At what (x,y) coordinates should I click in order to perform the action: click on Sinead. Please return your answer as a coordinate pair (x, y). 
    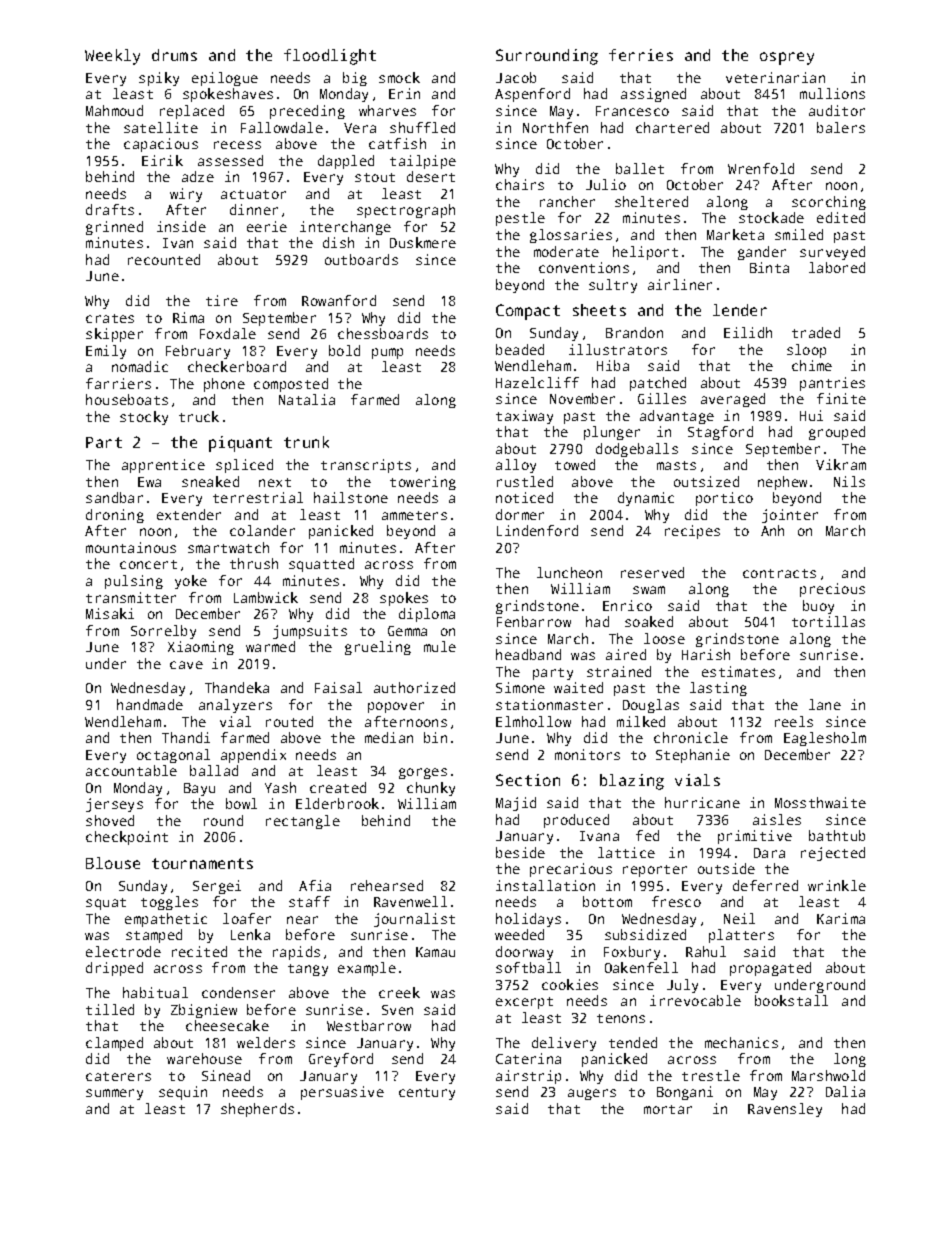
    Looking at the image, I should click on (226, 1075).
